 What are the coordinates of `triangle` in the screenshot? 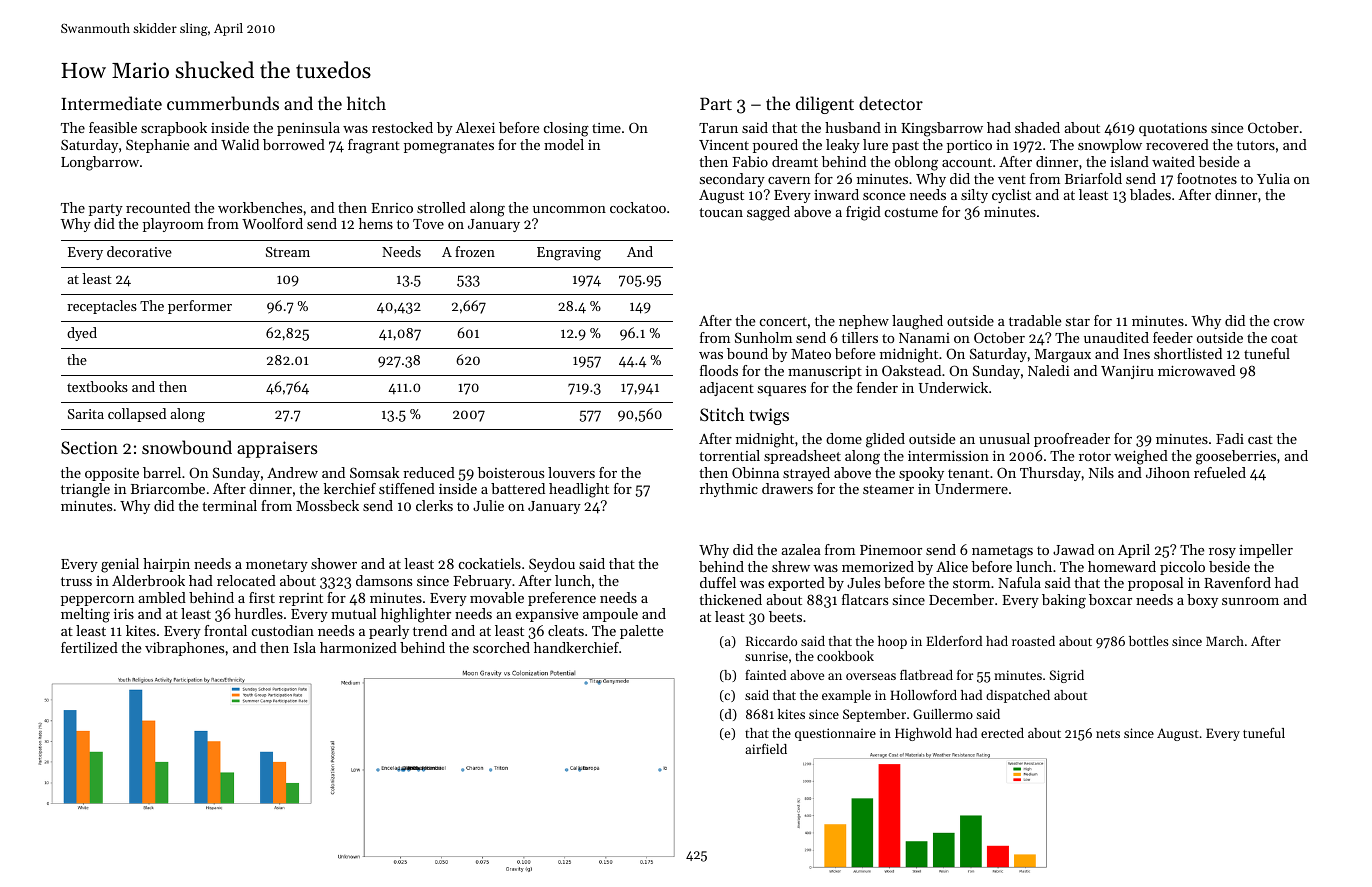 It's located at (85, 490).
